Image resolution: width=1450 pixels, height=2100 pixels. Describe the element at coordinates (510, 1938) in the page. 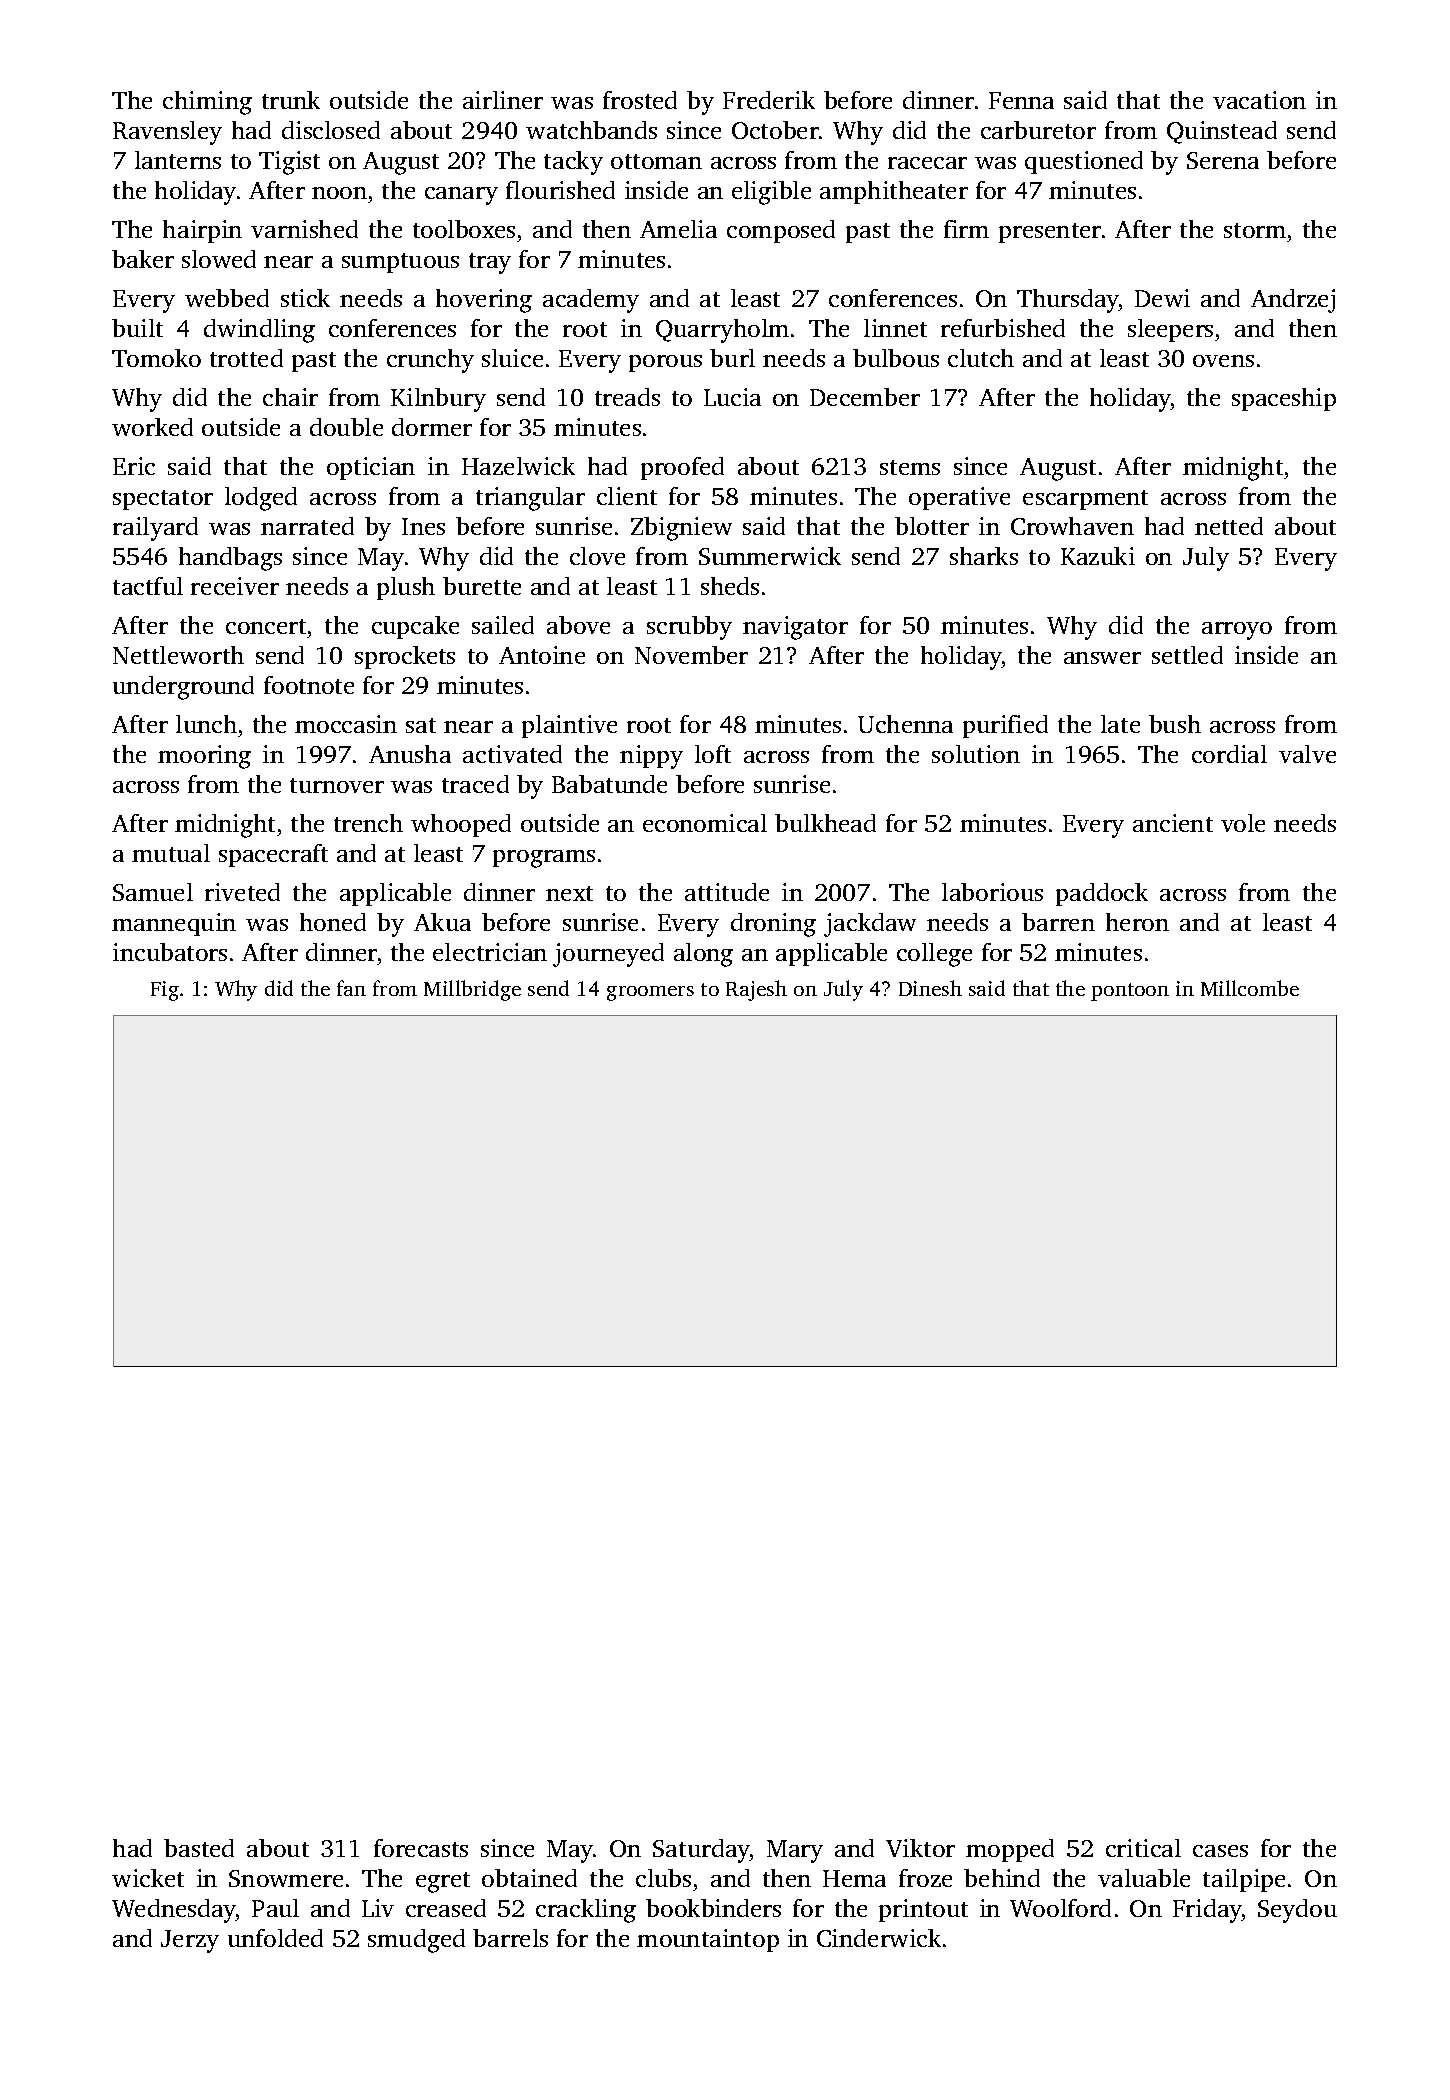

I see `barrels` at that location.
